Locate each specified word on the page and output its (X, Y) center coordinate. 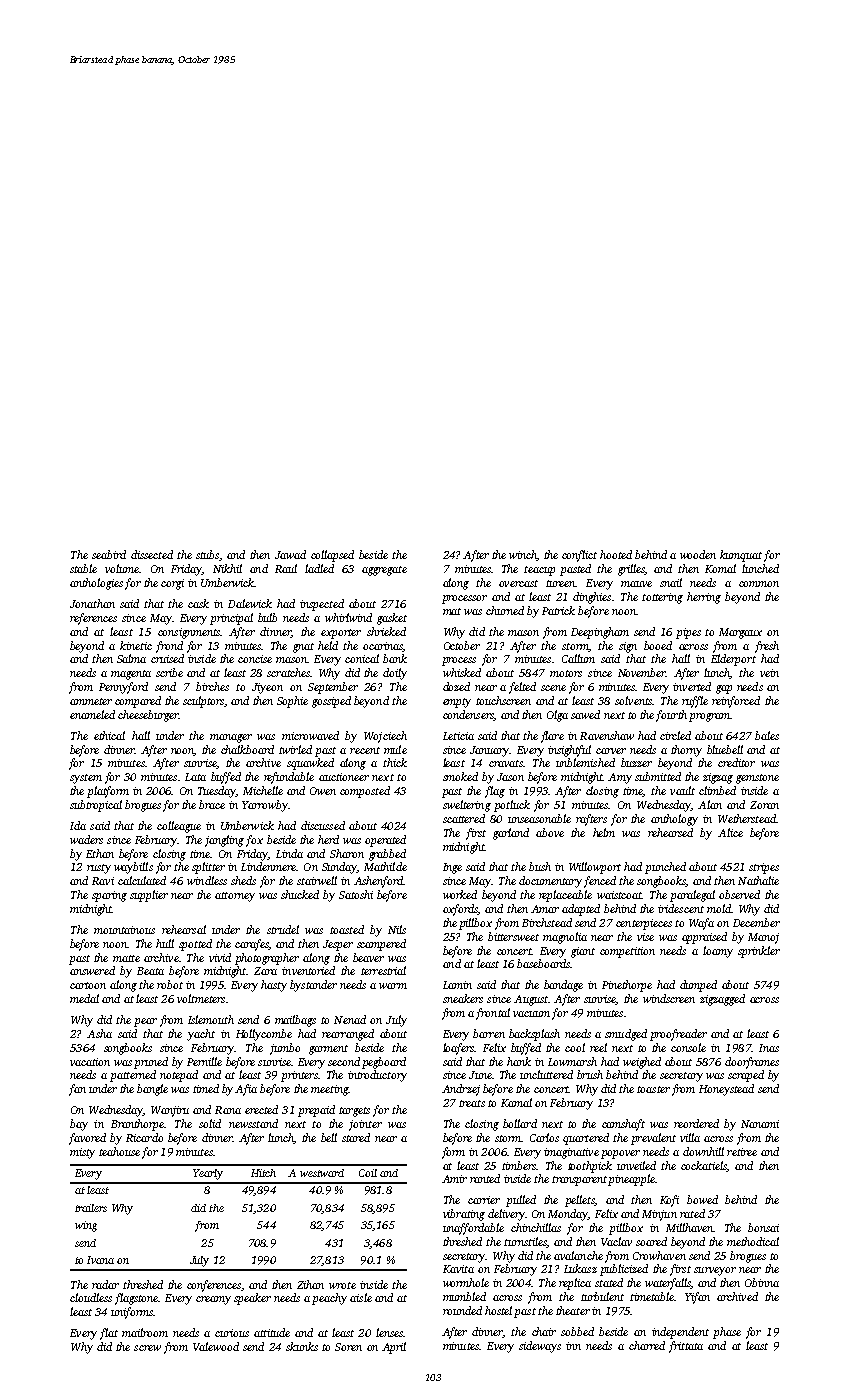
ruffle (695, 702)
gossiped (331, 702)
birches (212, 686)
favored (87, 1139)
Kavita (458, 1269)
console (688, 1047)
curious (232, 1333)
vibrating (464, 1215)
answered (92, 970)
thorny (686, 751)
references (93, 619)
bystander (313, 986)
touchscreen (503, 700)
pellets (580, 1201)
